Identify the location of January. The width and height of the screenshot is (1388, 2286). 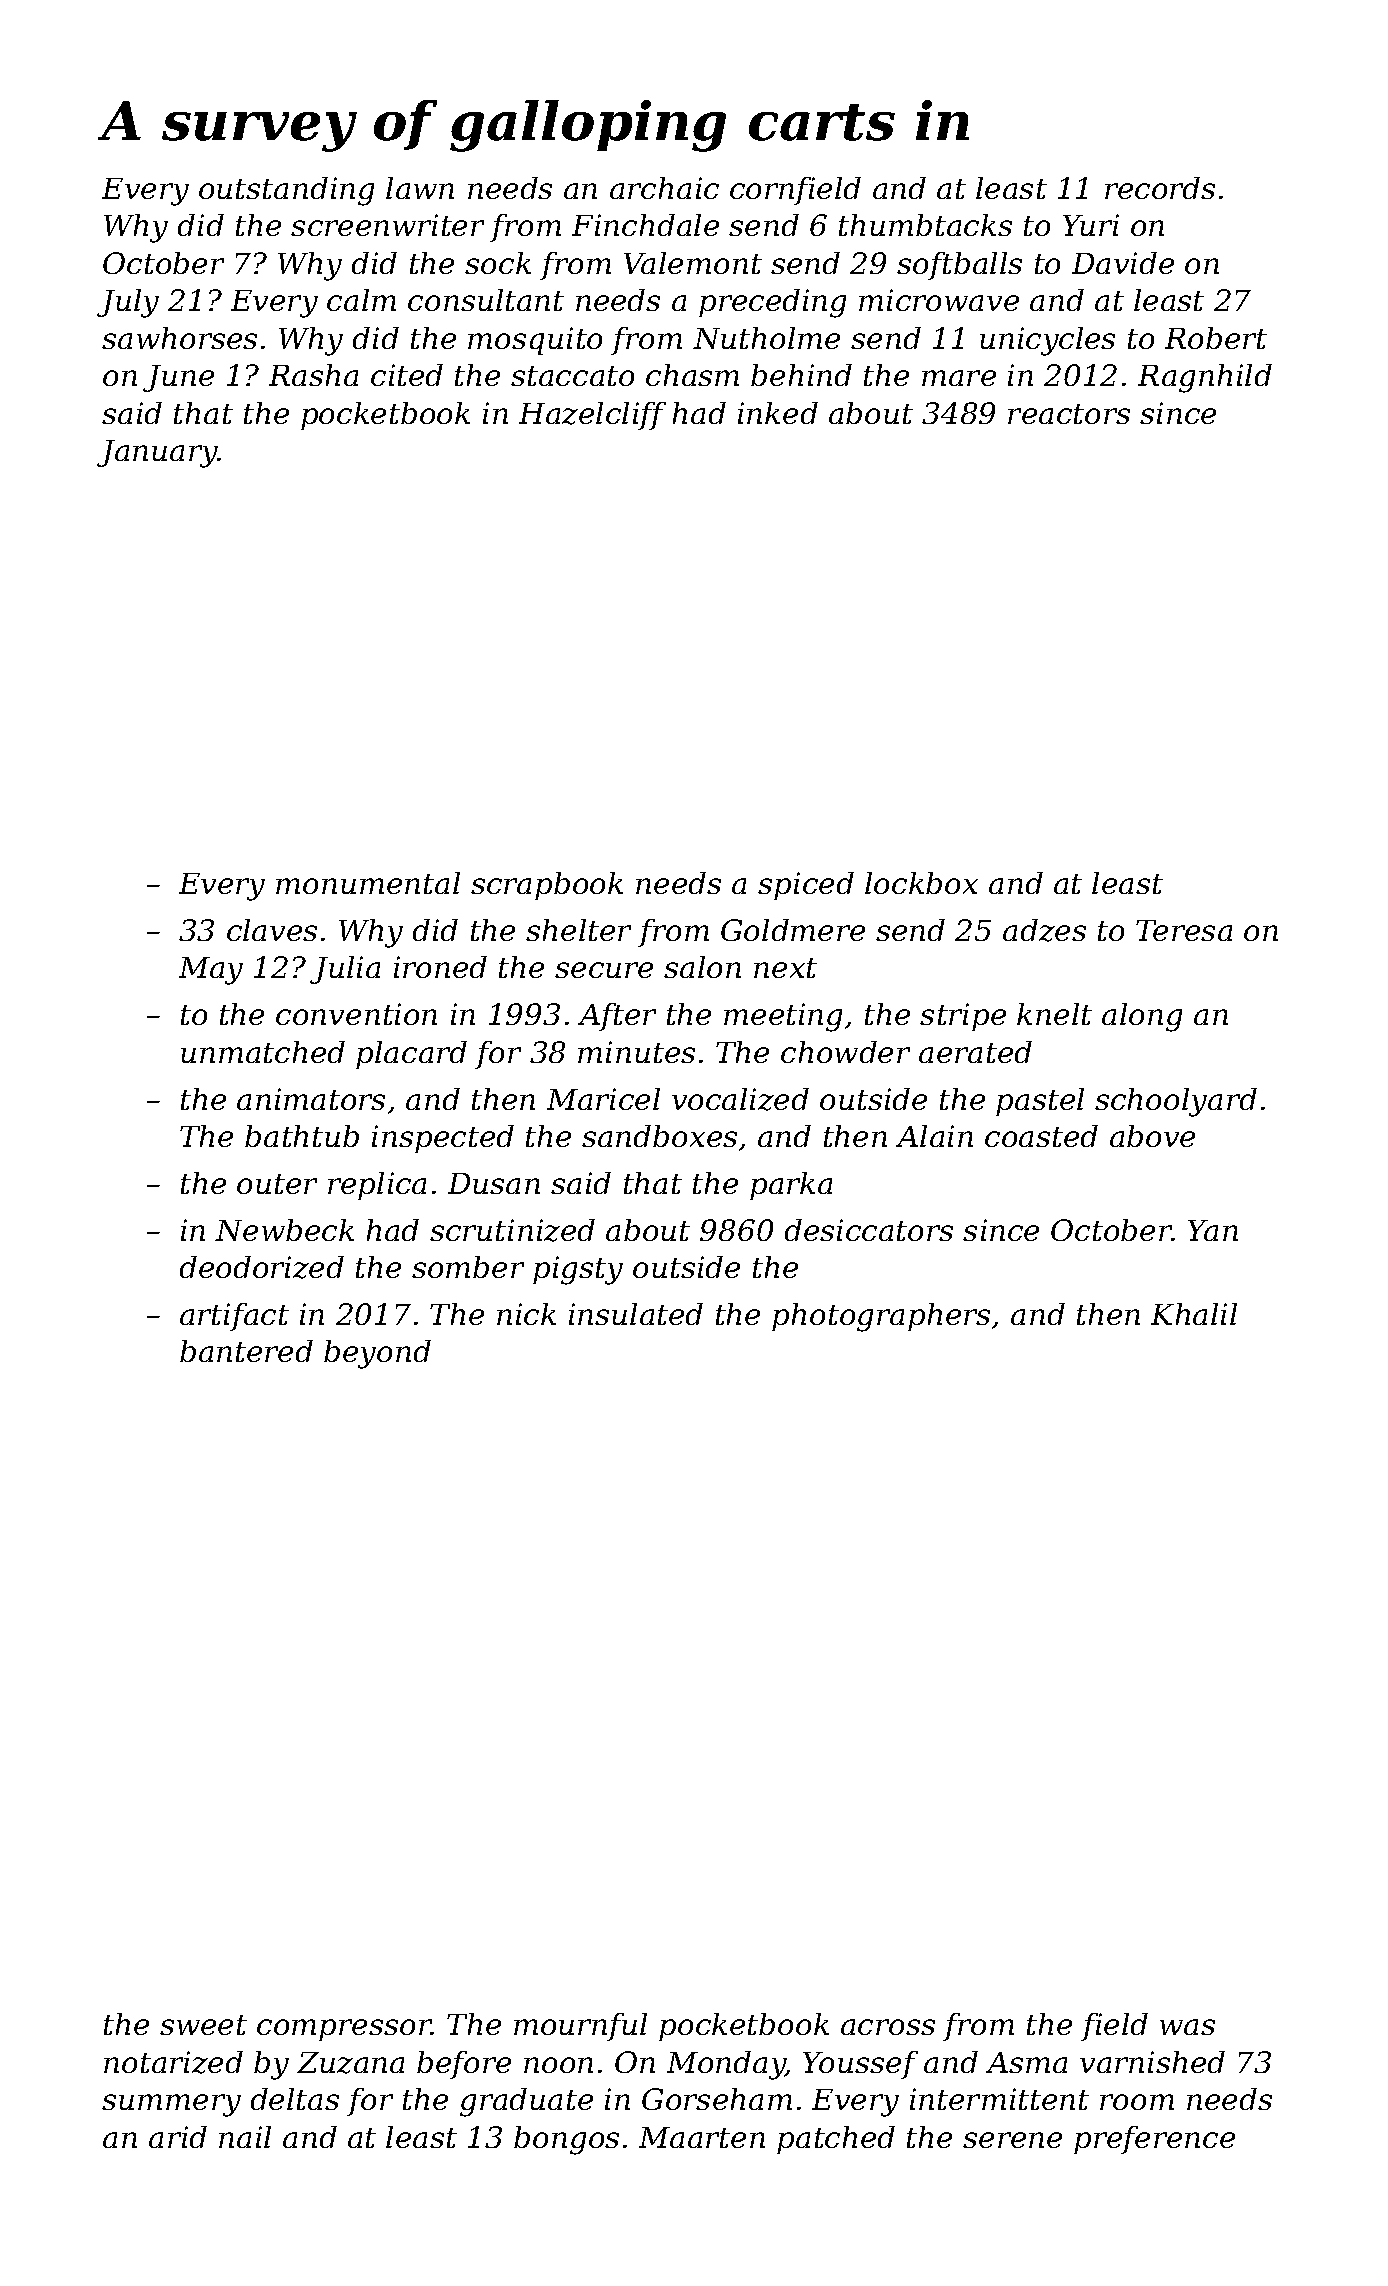
(157, 454).
